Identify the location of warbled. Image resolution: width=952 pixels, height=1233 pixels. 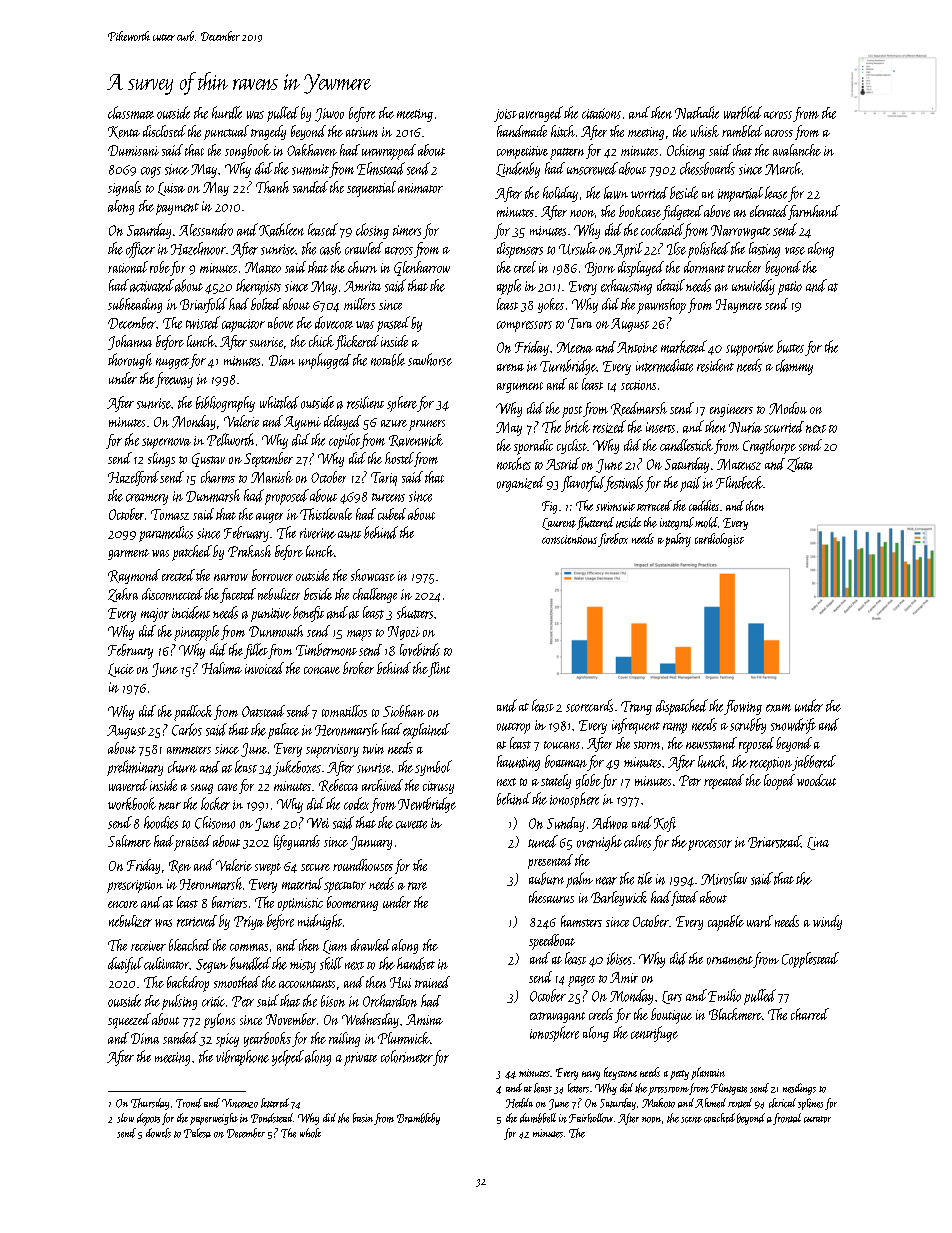
(743, 112).
